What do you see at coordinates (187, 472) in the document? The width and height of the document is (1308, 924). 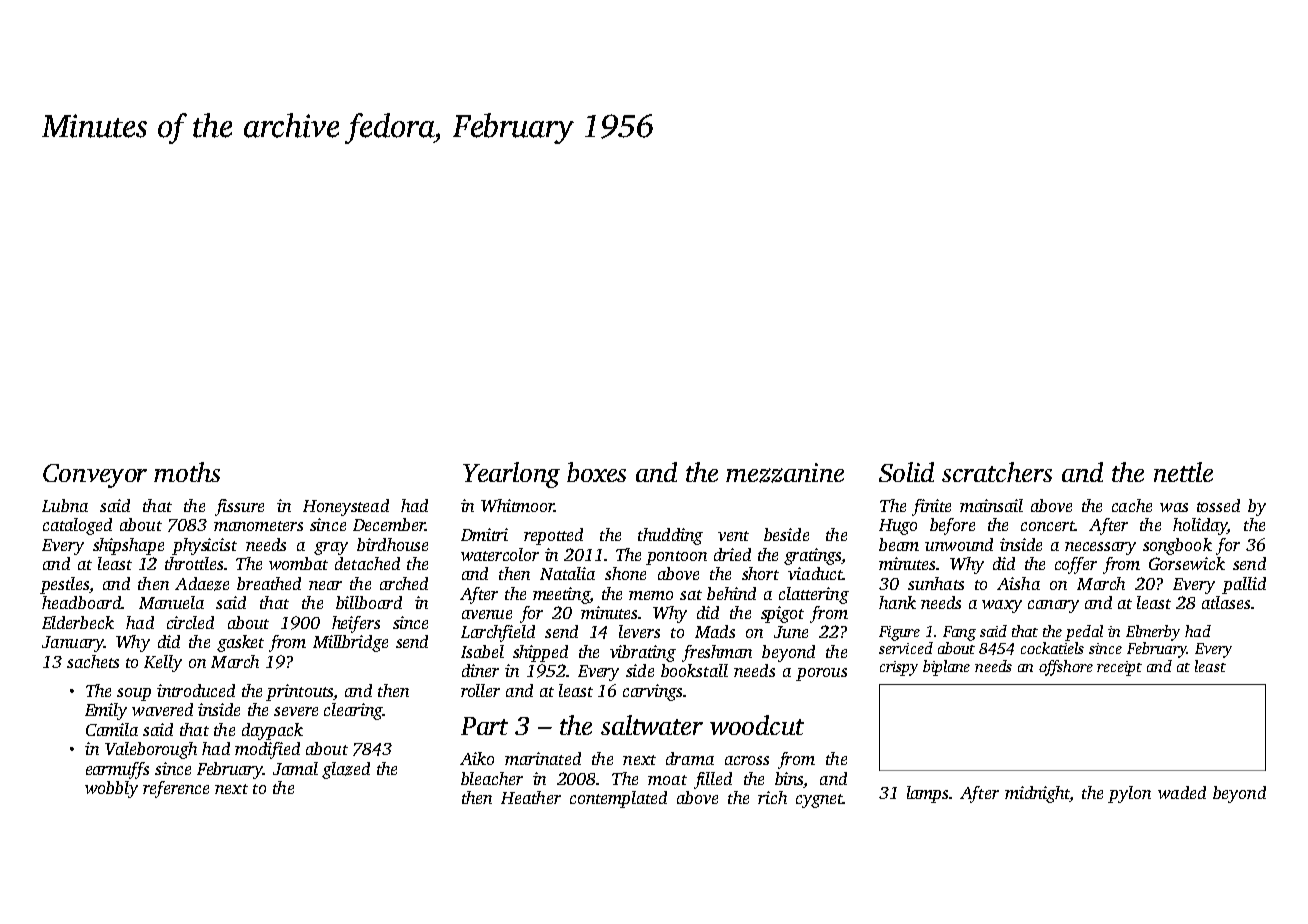 I see `moths` at bounding box center [187, 472].
